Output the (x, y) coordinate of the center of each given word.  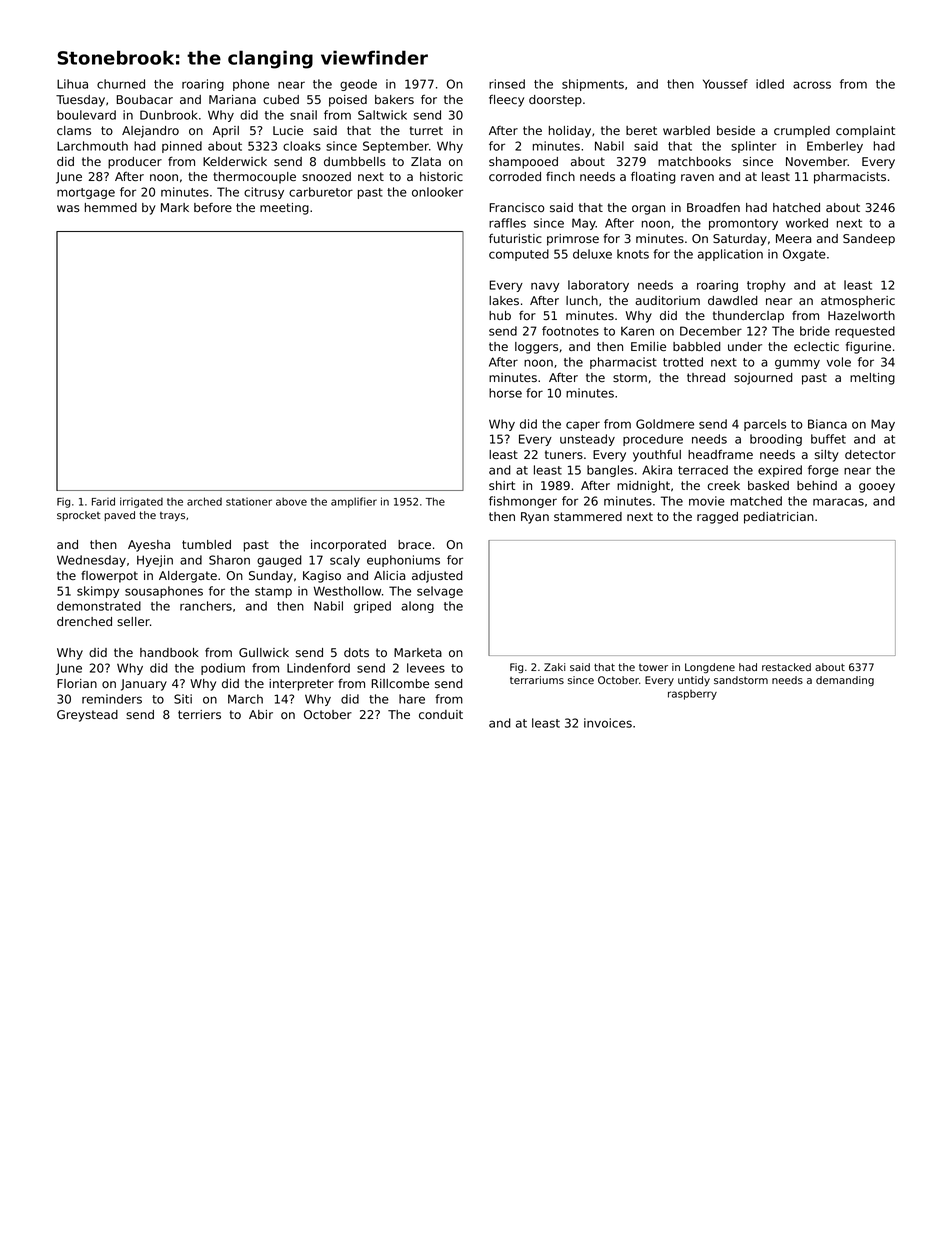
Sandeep (869, 240)
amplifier (354, 502)
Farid (103, 501)
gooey (877, 488)
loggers (536, 348)
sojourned (763, 379)
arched (204, 501)
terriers (199, 714)
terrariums (537, 680)
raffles (507, 223)
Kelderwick (235, 161)
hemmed (111, 207)
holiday (570, 132)
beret (641, 130)
